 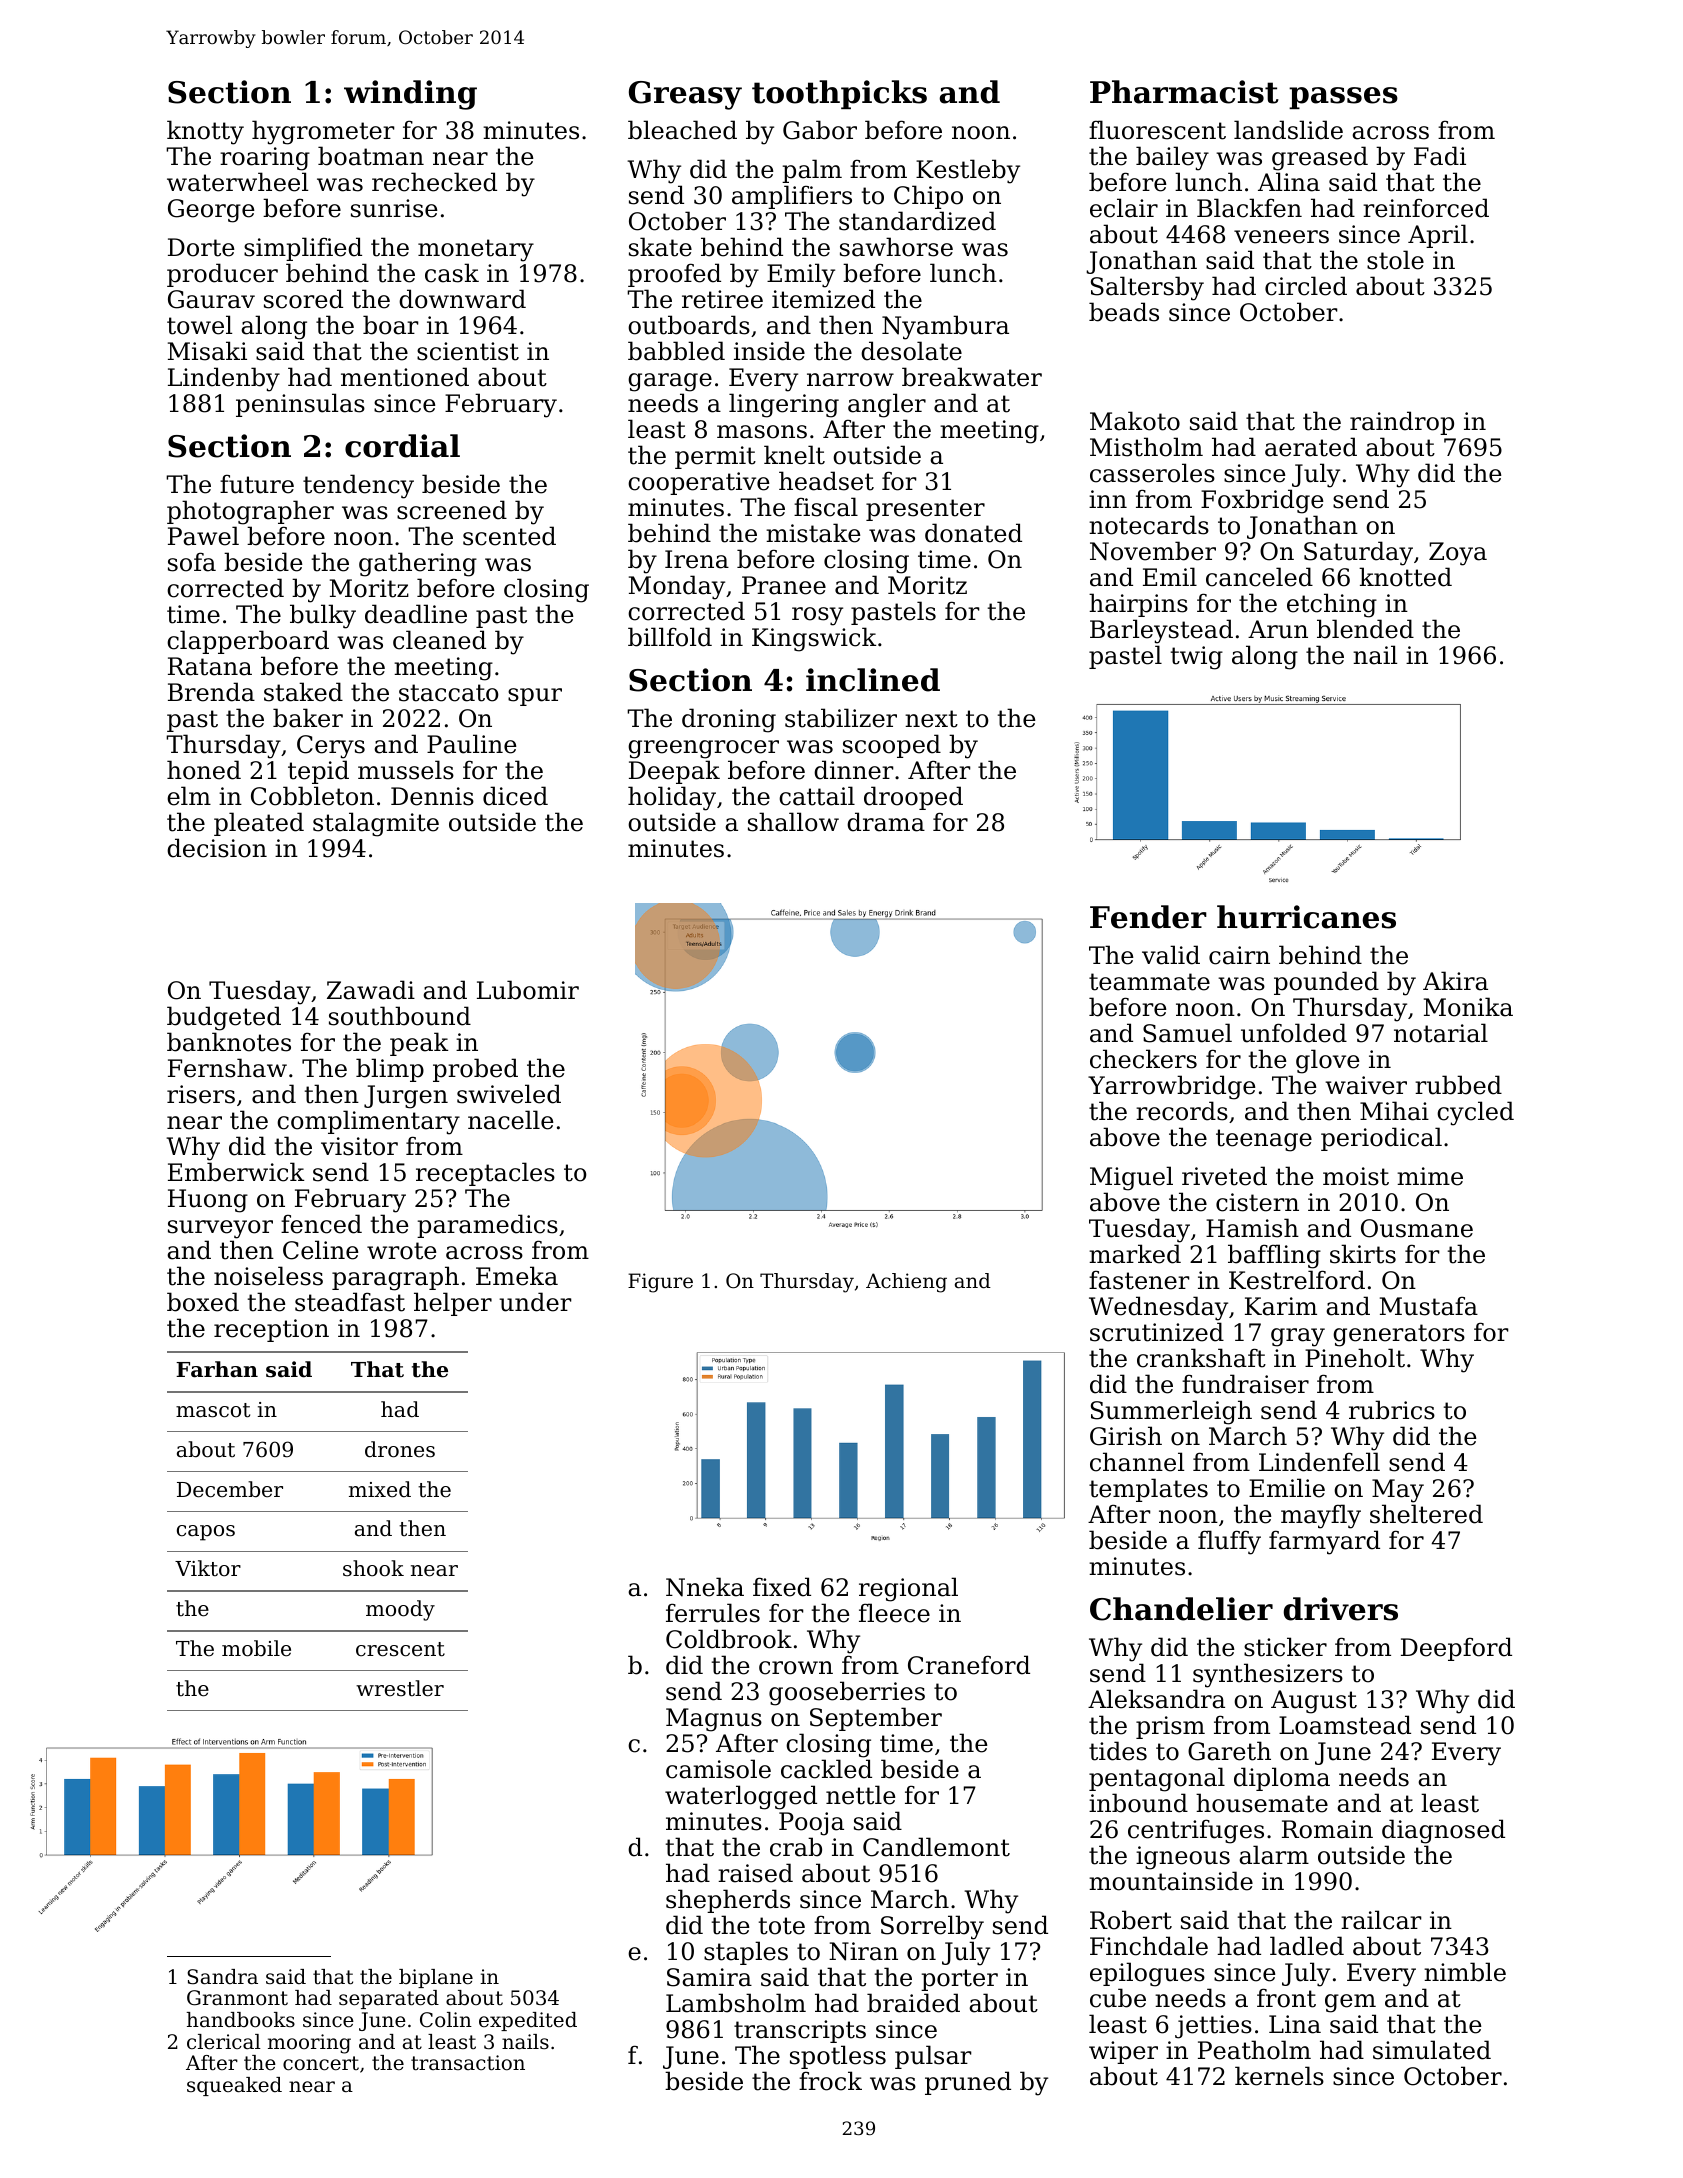 I want to click on Zawadi, so click(x=371, y=990).
